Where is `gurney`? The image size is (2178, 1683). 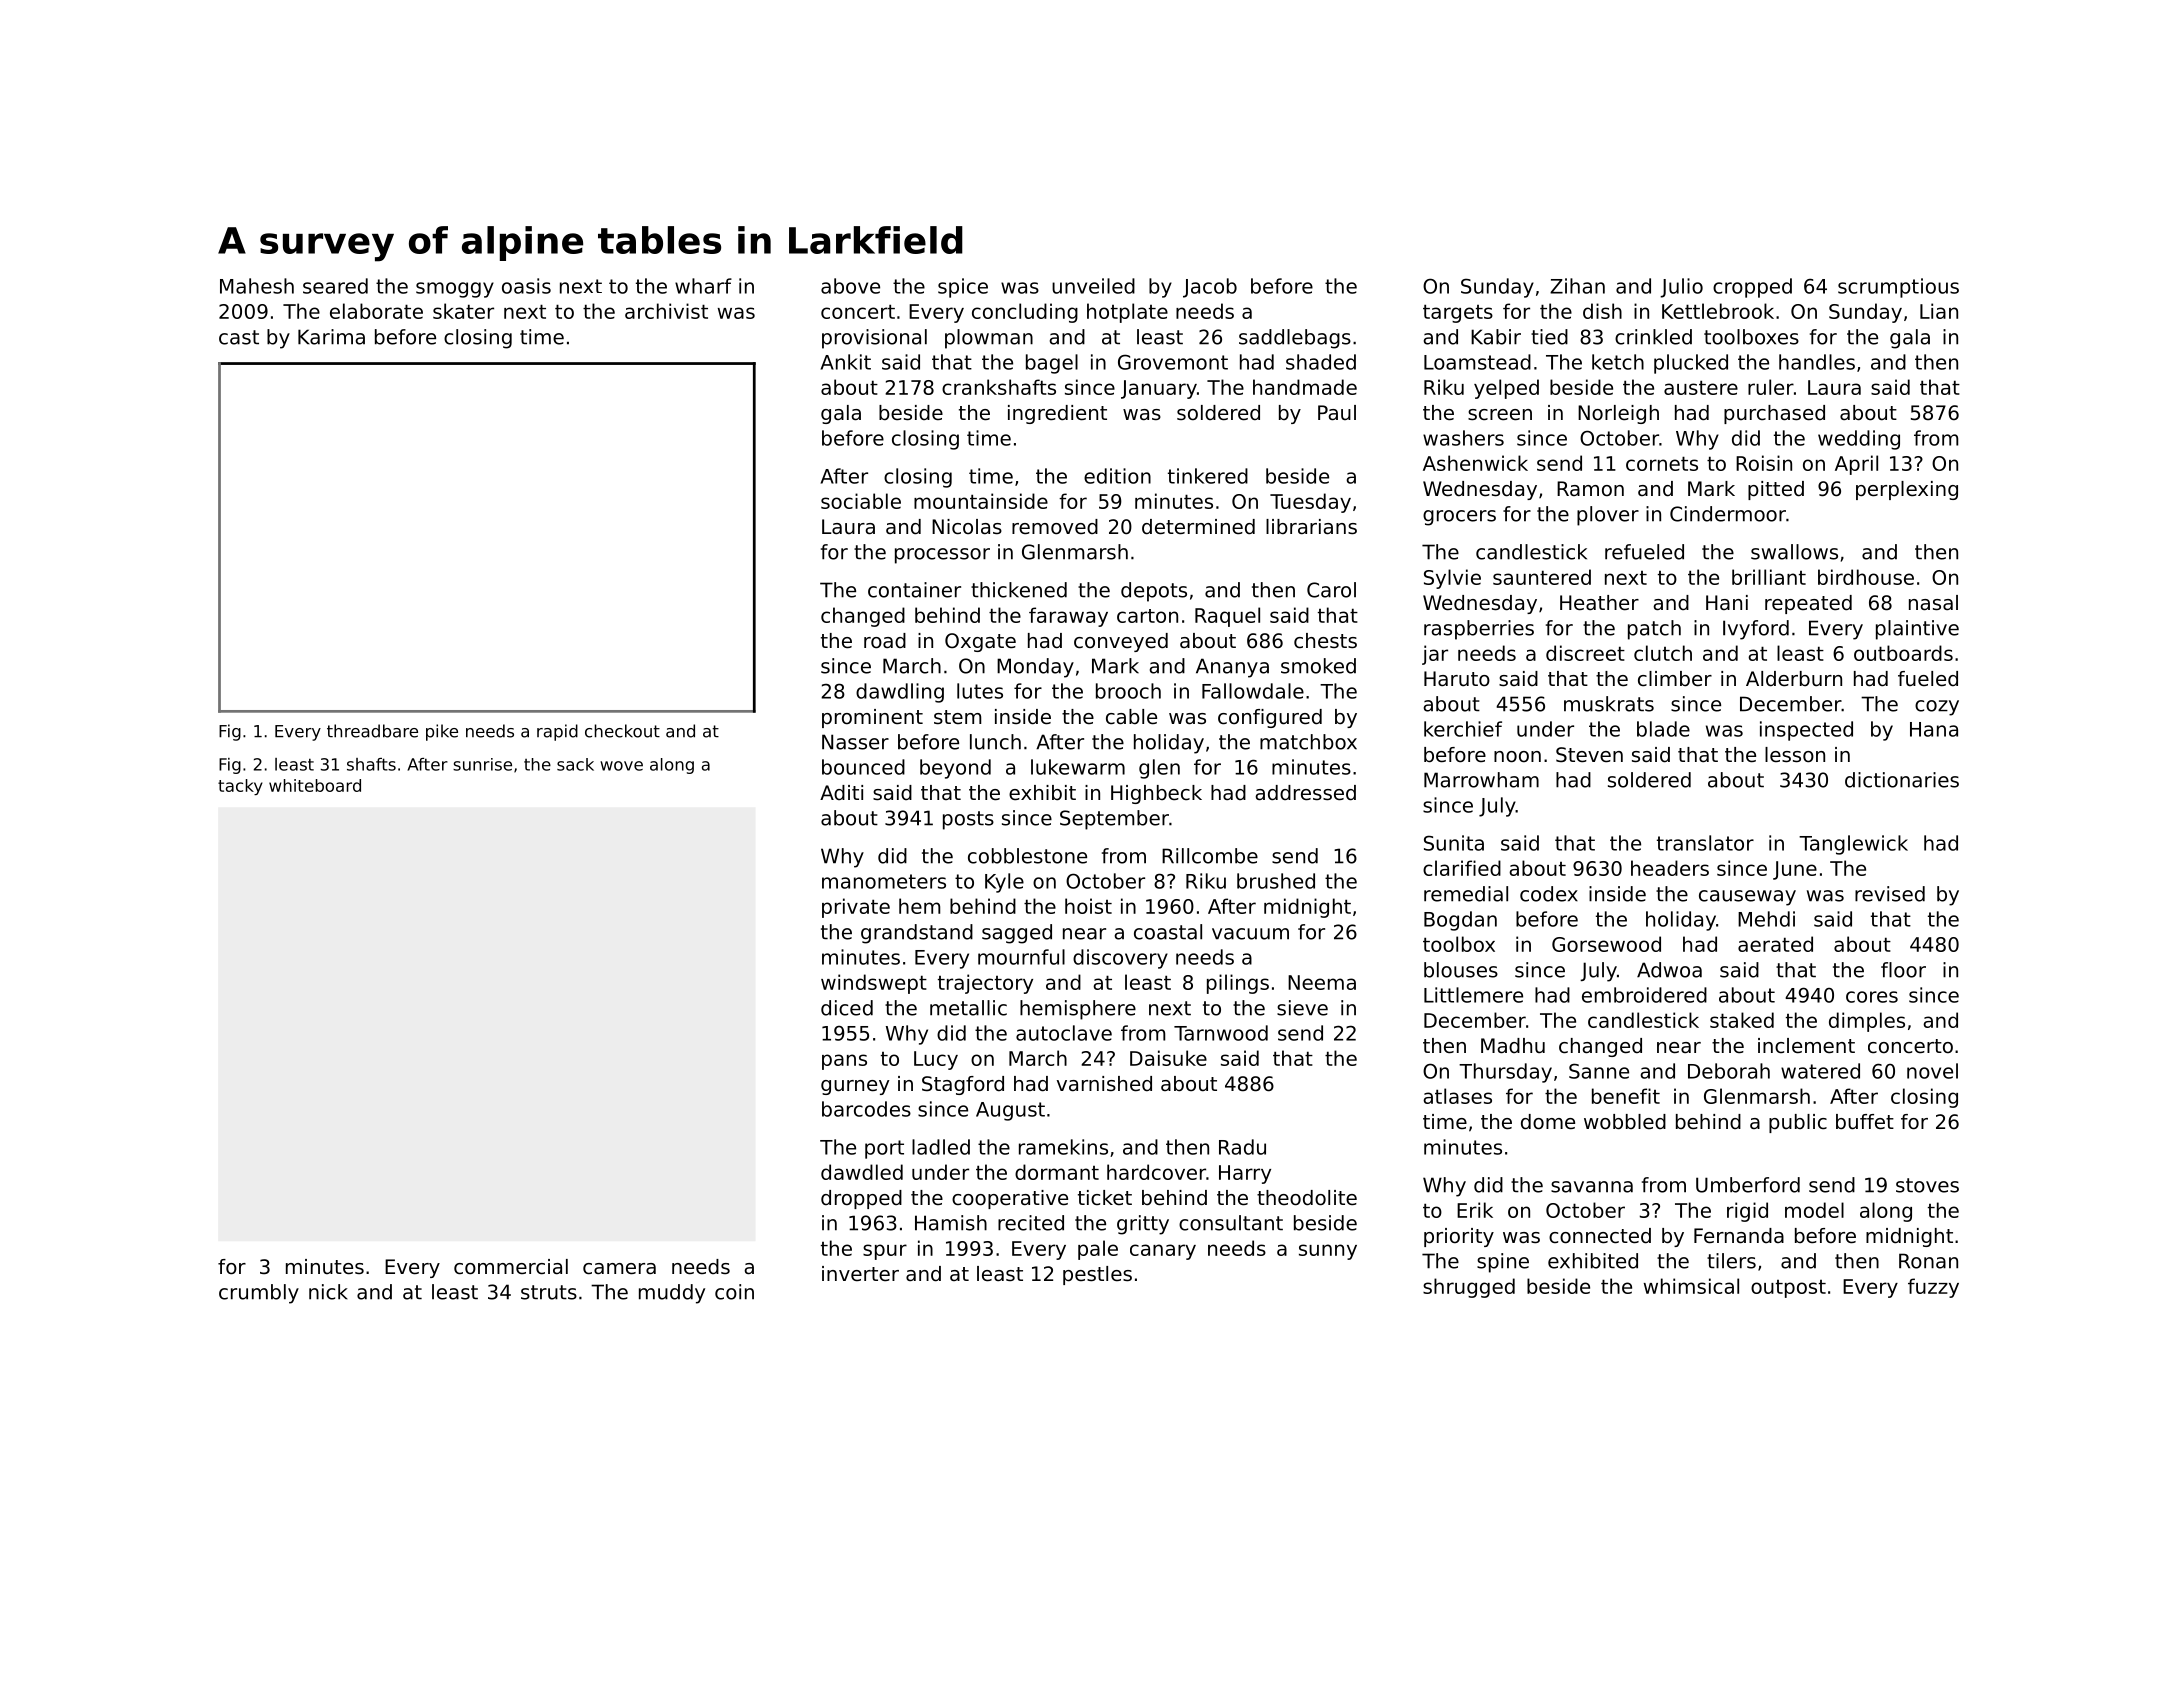 gurney is located at coordinates (855, 1087).
